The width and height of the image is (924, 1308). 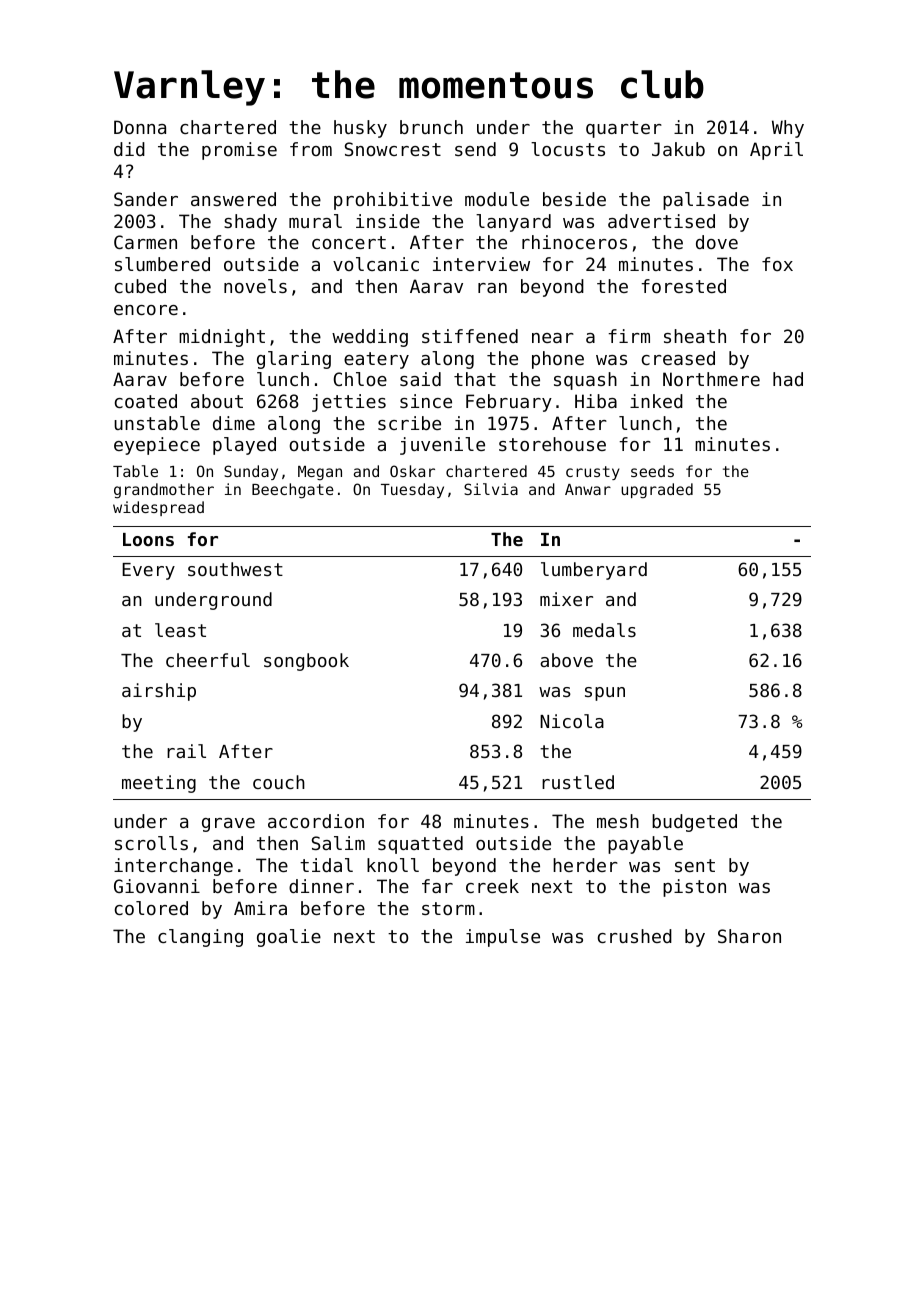 What do you see at coordinates (572, 721) in the image?
I see `Nicola` at bounding box center [572, 721].
